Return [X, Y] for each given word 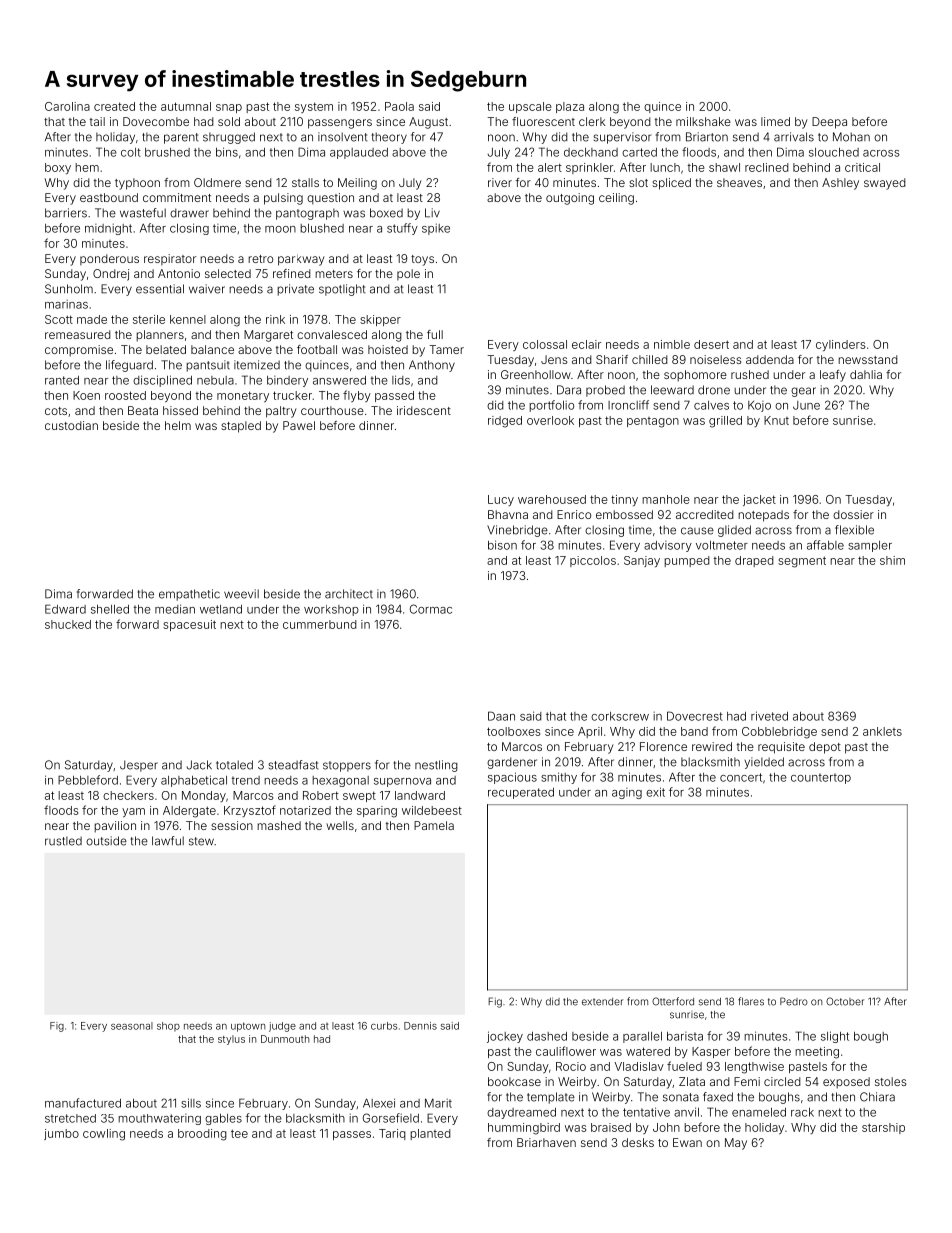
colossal [545, 344]
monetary [243, 396]
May [736, 1144]
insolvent [342, 137]
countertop [821, 778]
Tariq [392, 1134]
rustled [63, 841]
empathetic [189, 595]
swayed [885, 184]
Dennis [420, 1026]
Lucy [501, 500]
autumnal [186, 106]
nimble [672, 344]
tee [239, 1133]
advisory [668, 546]
